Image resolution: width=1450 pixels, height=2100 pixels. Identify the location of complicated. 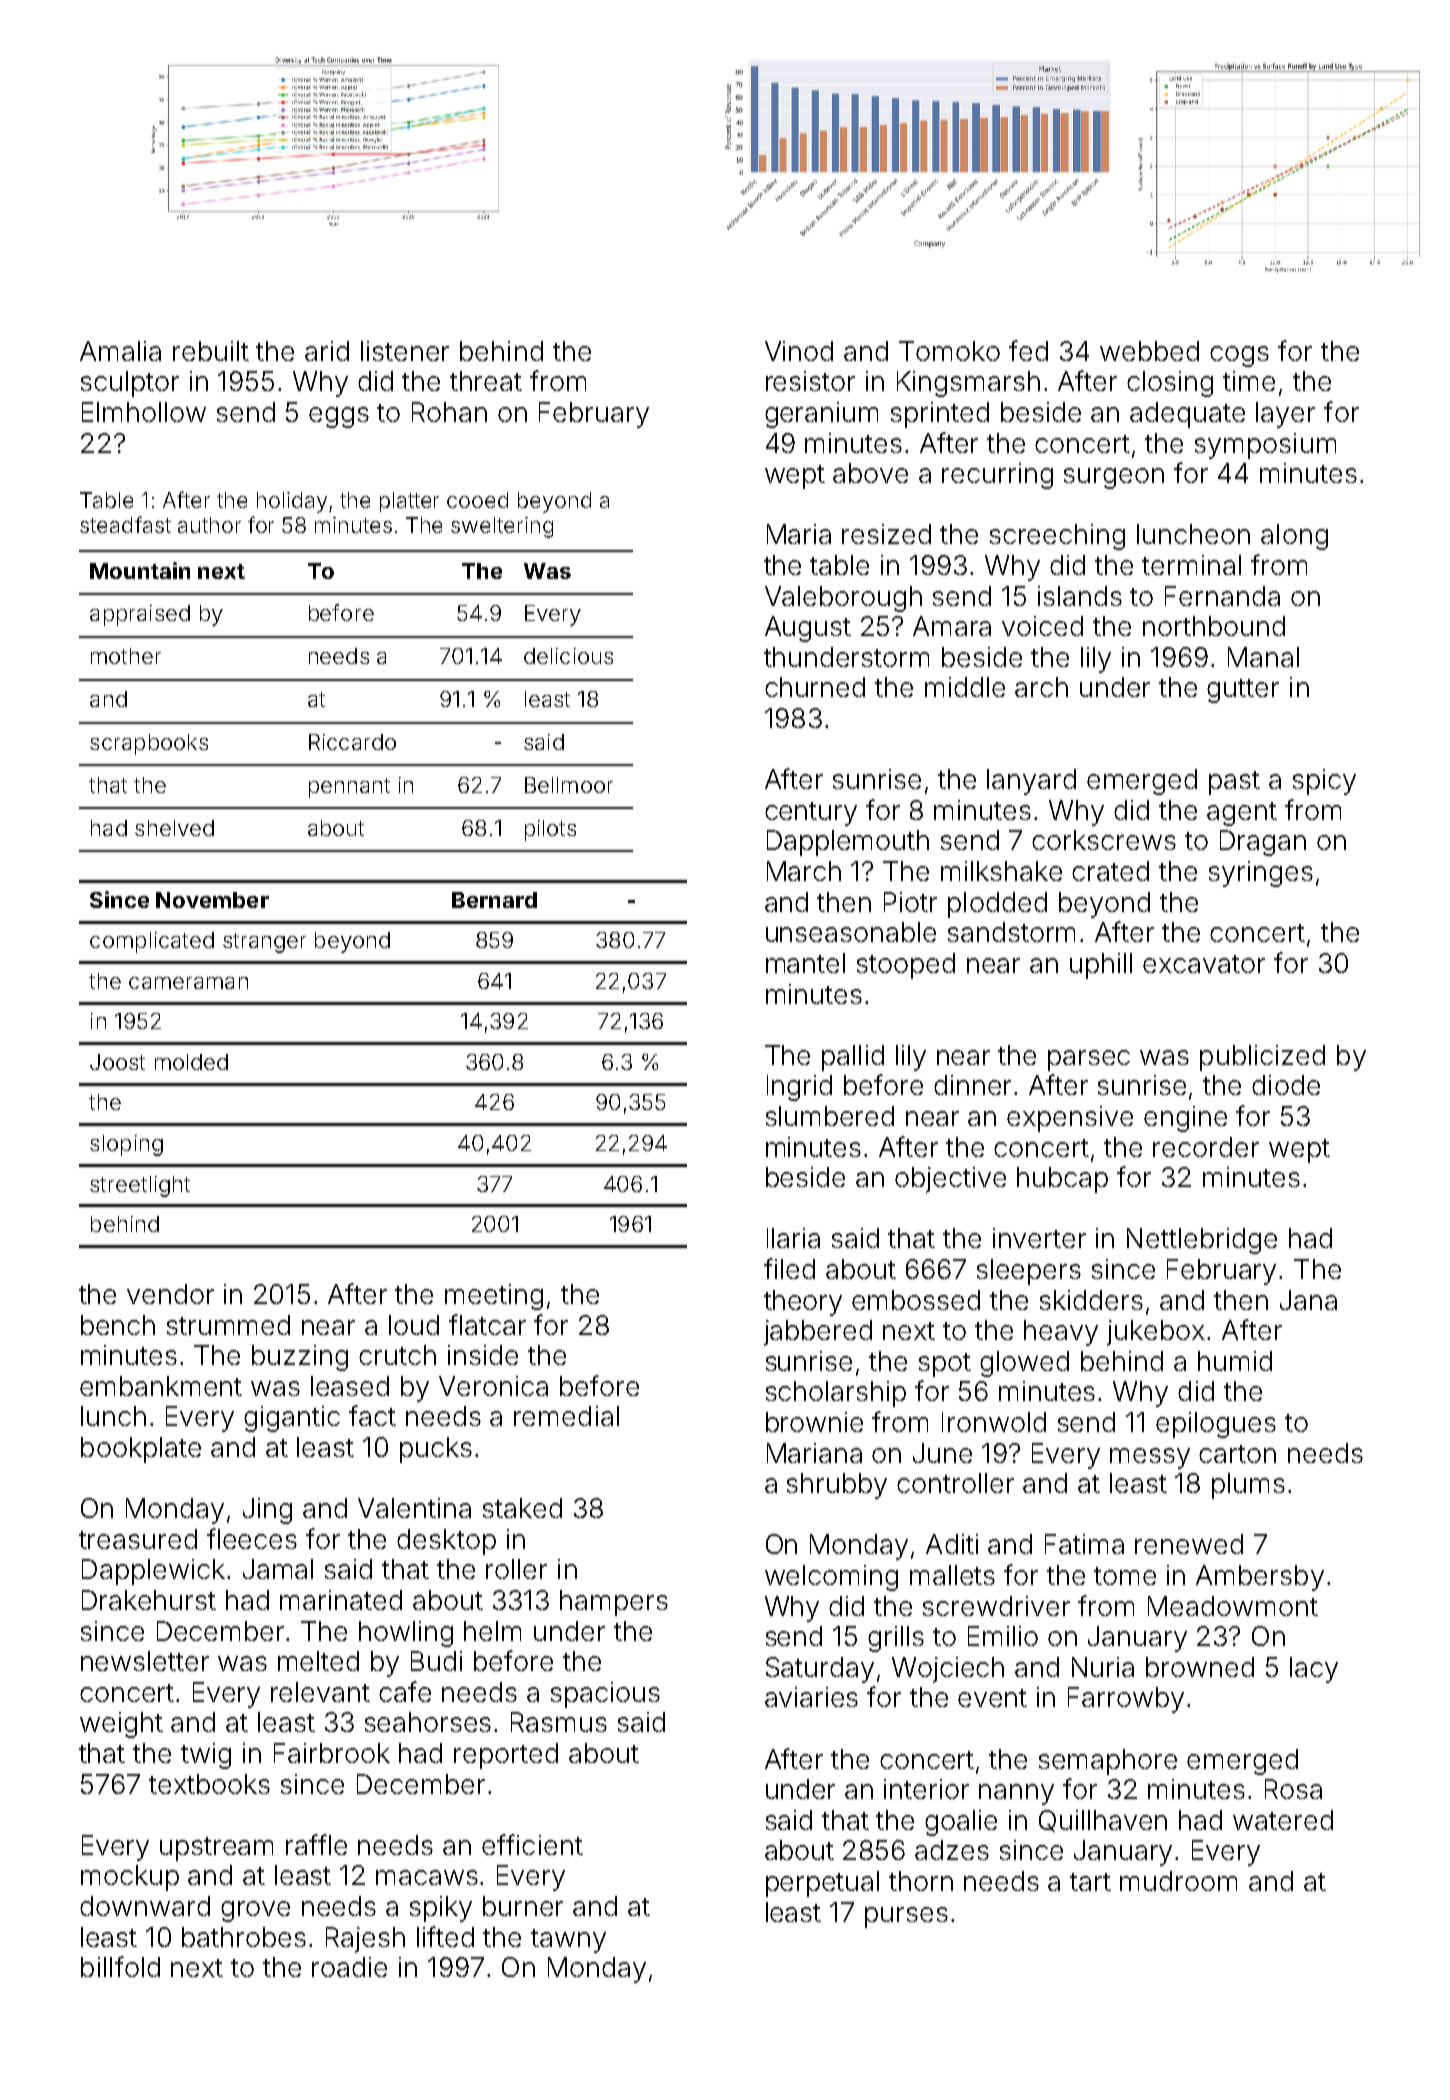
(152, 942).
